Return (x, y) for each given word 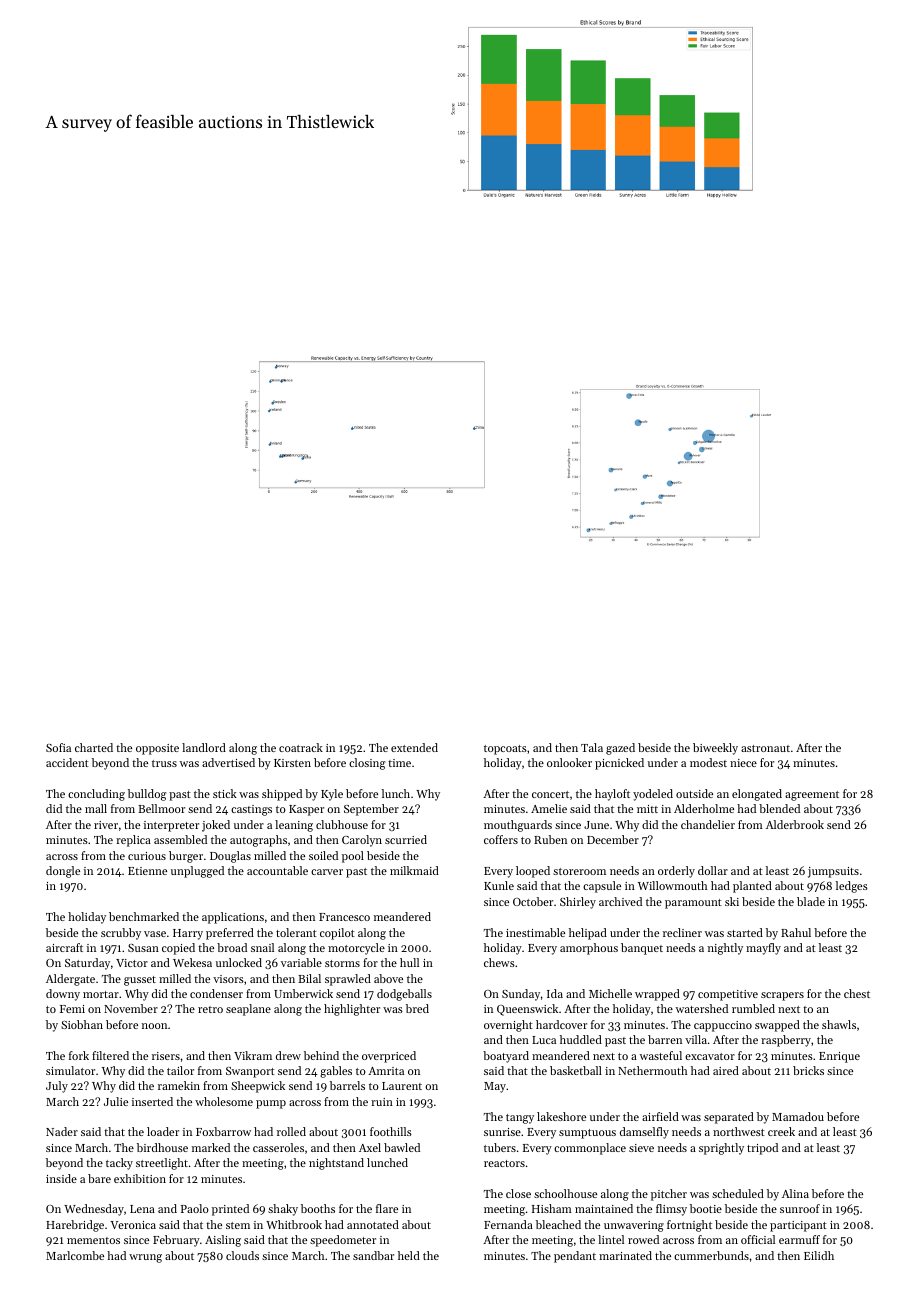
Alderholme (704, 808)
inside (61, 1178)
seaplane (248, 1010)
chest (857, 993)
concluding (96, 795)
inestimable (535, 932)
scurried (406, 839)
